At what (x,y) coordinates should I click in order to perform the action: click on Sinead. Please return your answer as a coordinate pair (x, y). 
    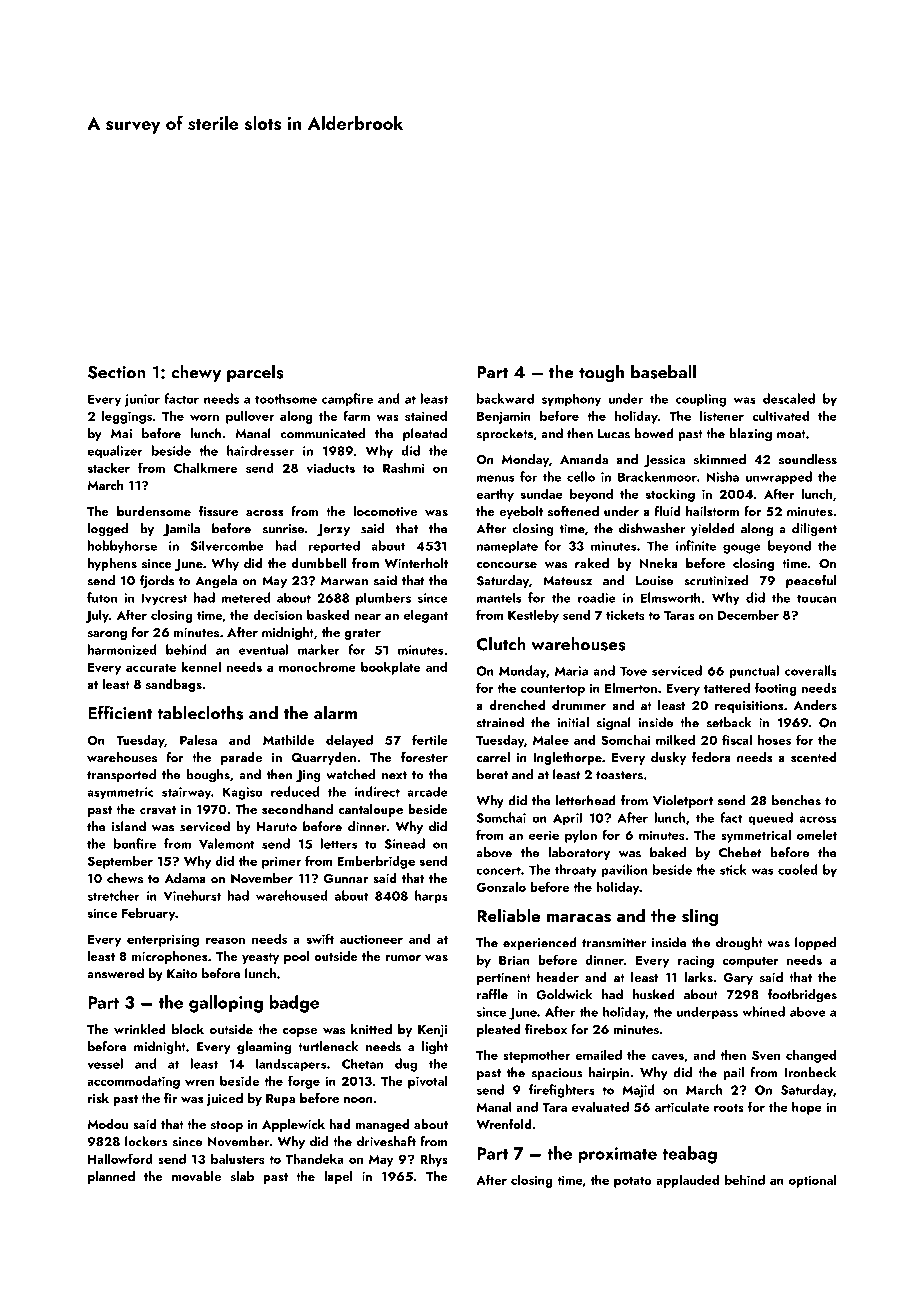
    Looking at the image, I should click on (405, 843).
